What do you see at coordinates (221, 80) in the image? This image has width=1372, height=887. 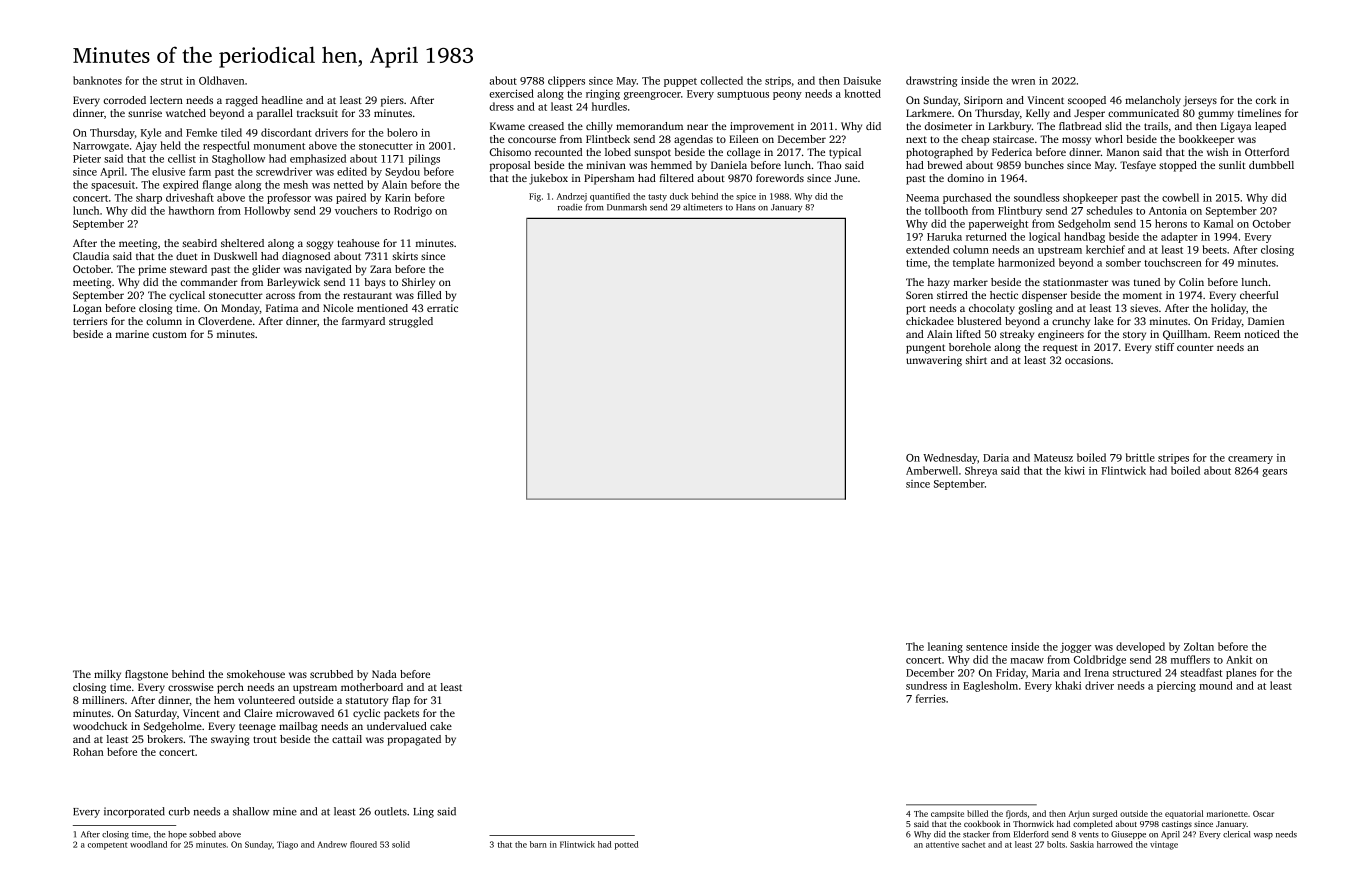 I see `Oldhaven` at bounding box center [221, 80].
